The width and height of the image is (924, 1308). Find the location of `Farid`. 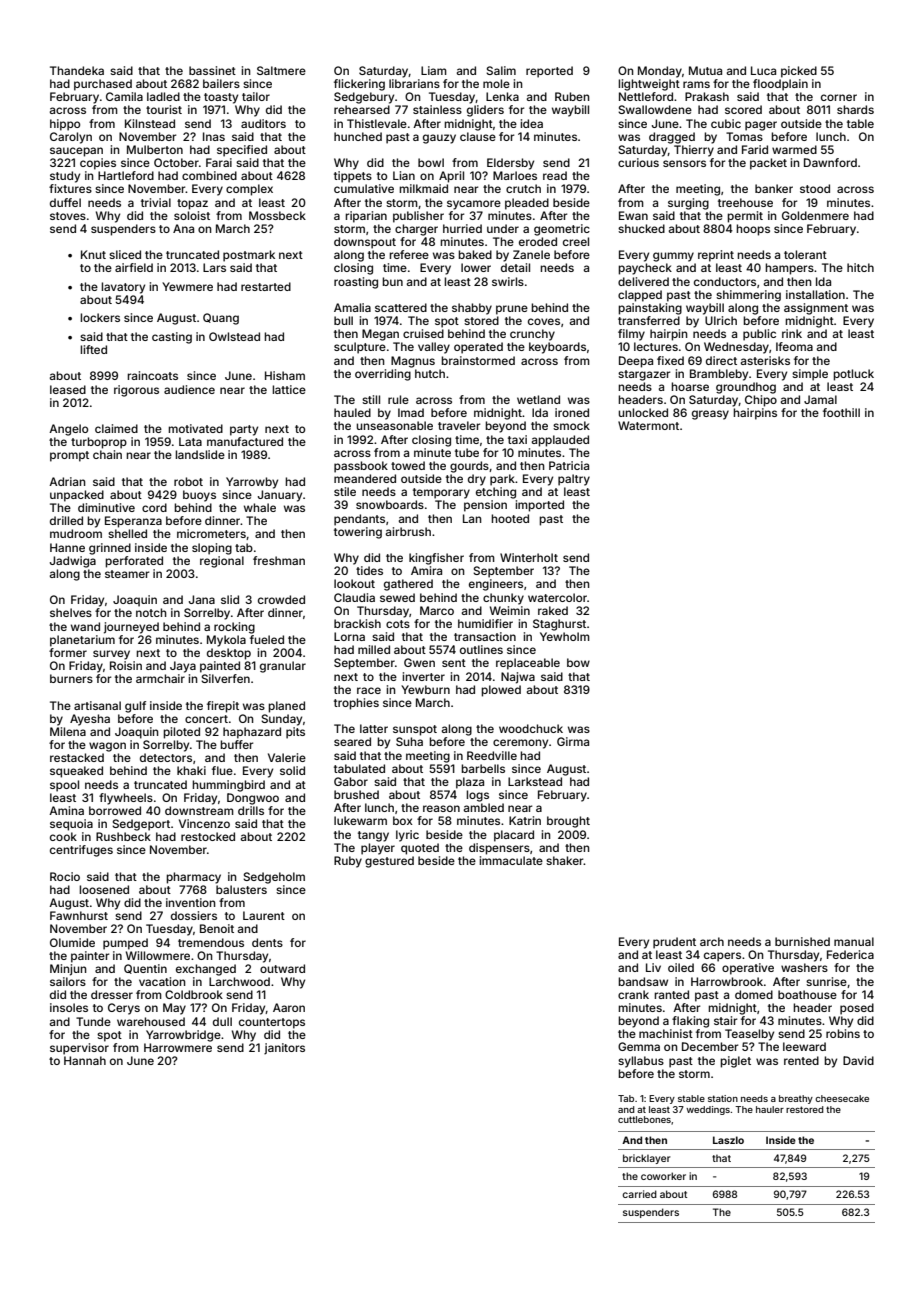

Farid is located at coordinates (755, 149).
